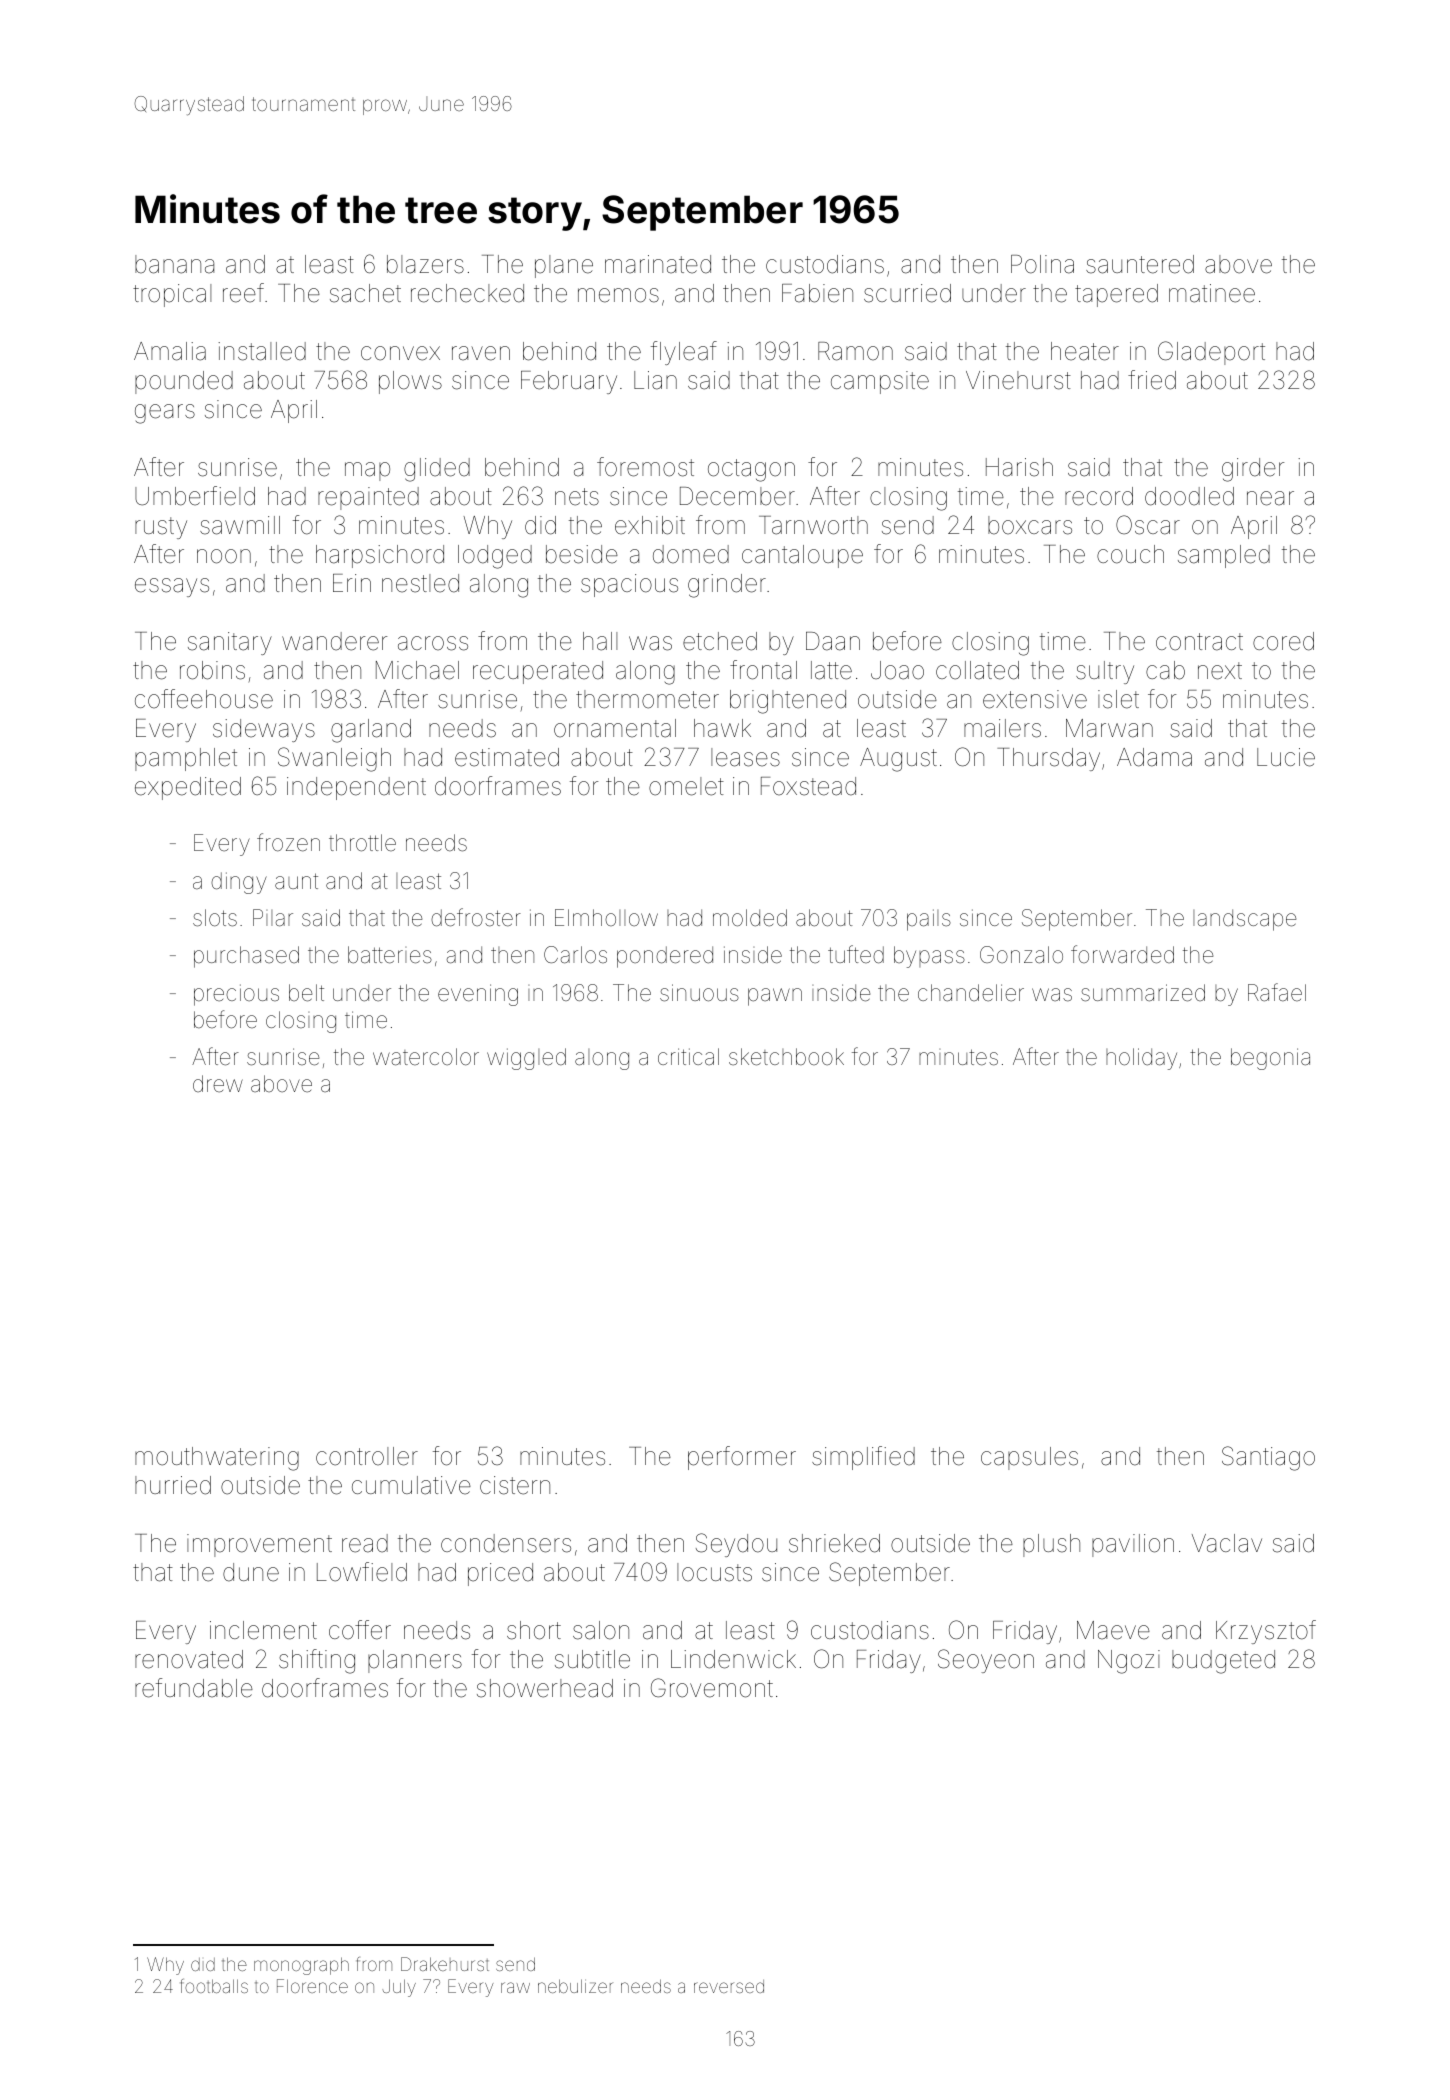 The image size is (1450, 2100). Describe the element at coordinates (1019, 467) in the document. I see `Harish` at that location.
